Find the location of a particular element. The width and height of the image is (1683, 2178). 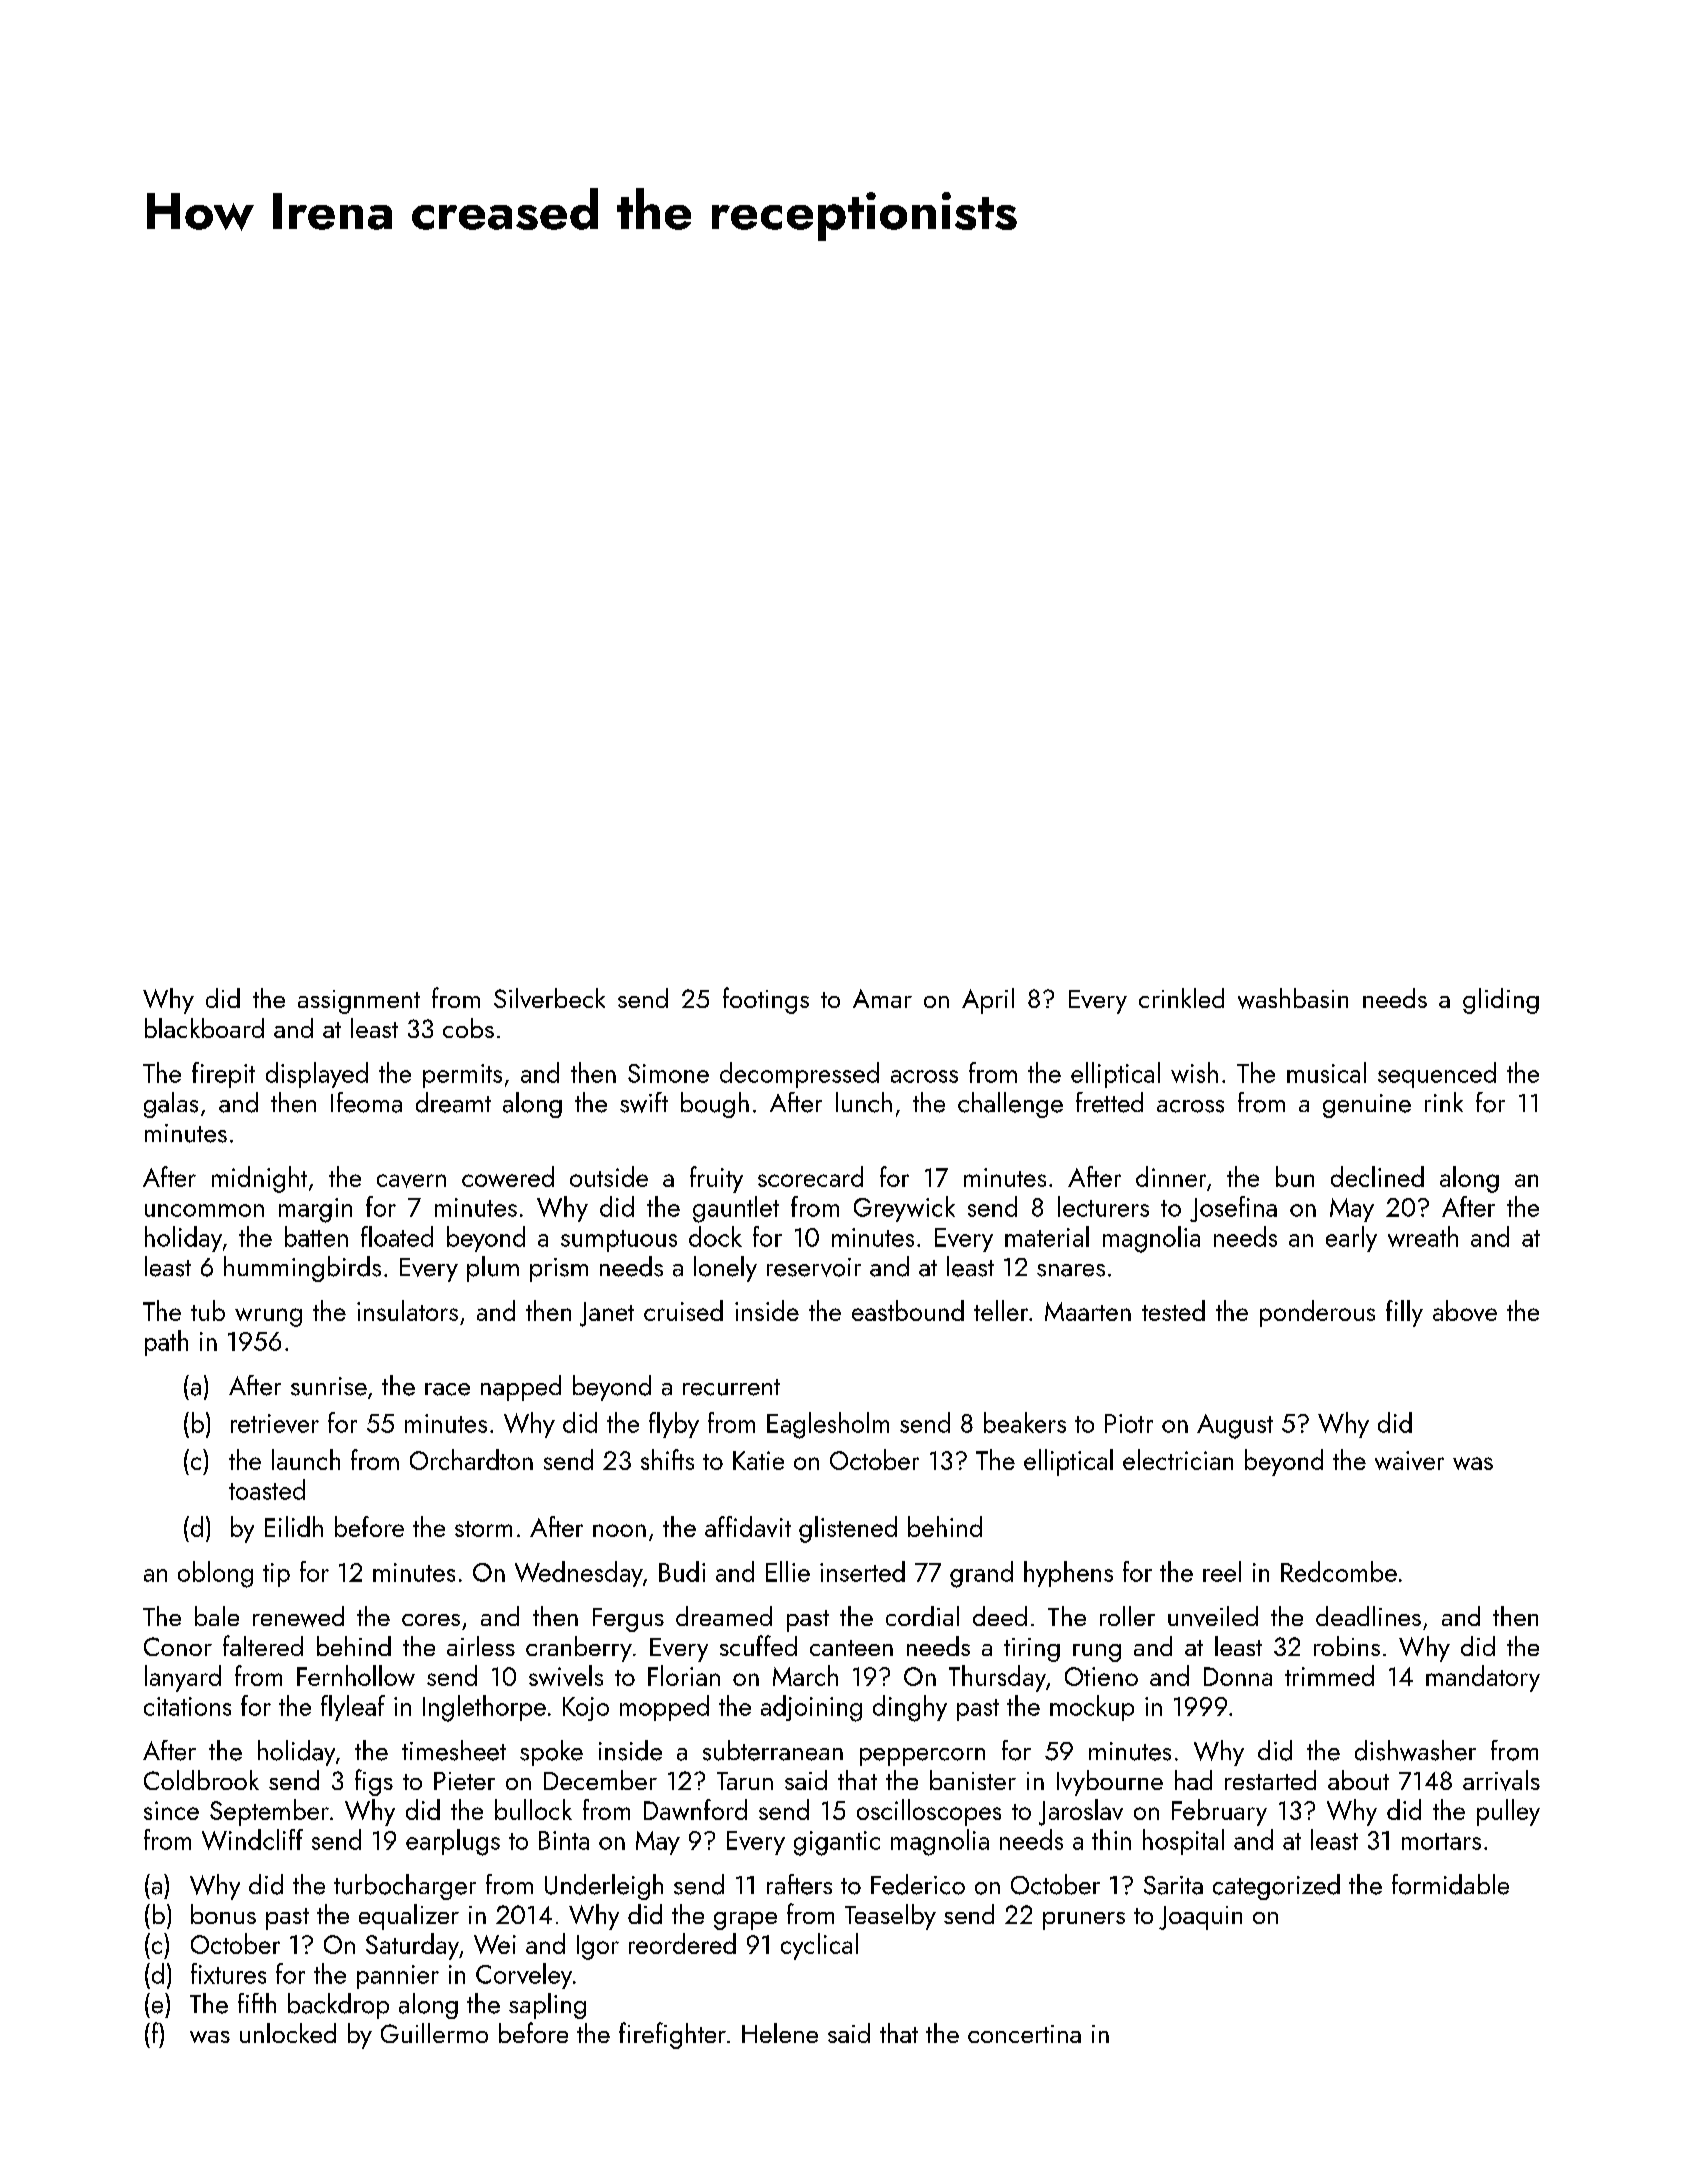

reservoir is located at coordinates (814, 1267).
